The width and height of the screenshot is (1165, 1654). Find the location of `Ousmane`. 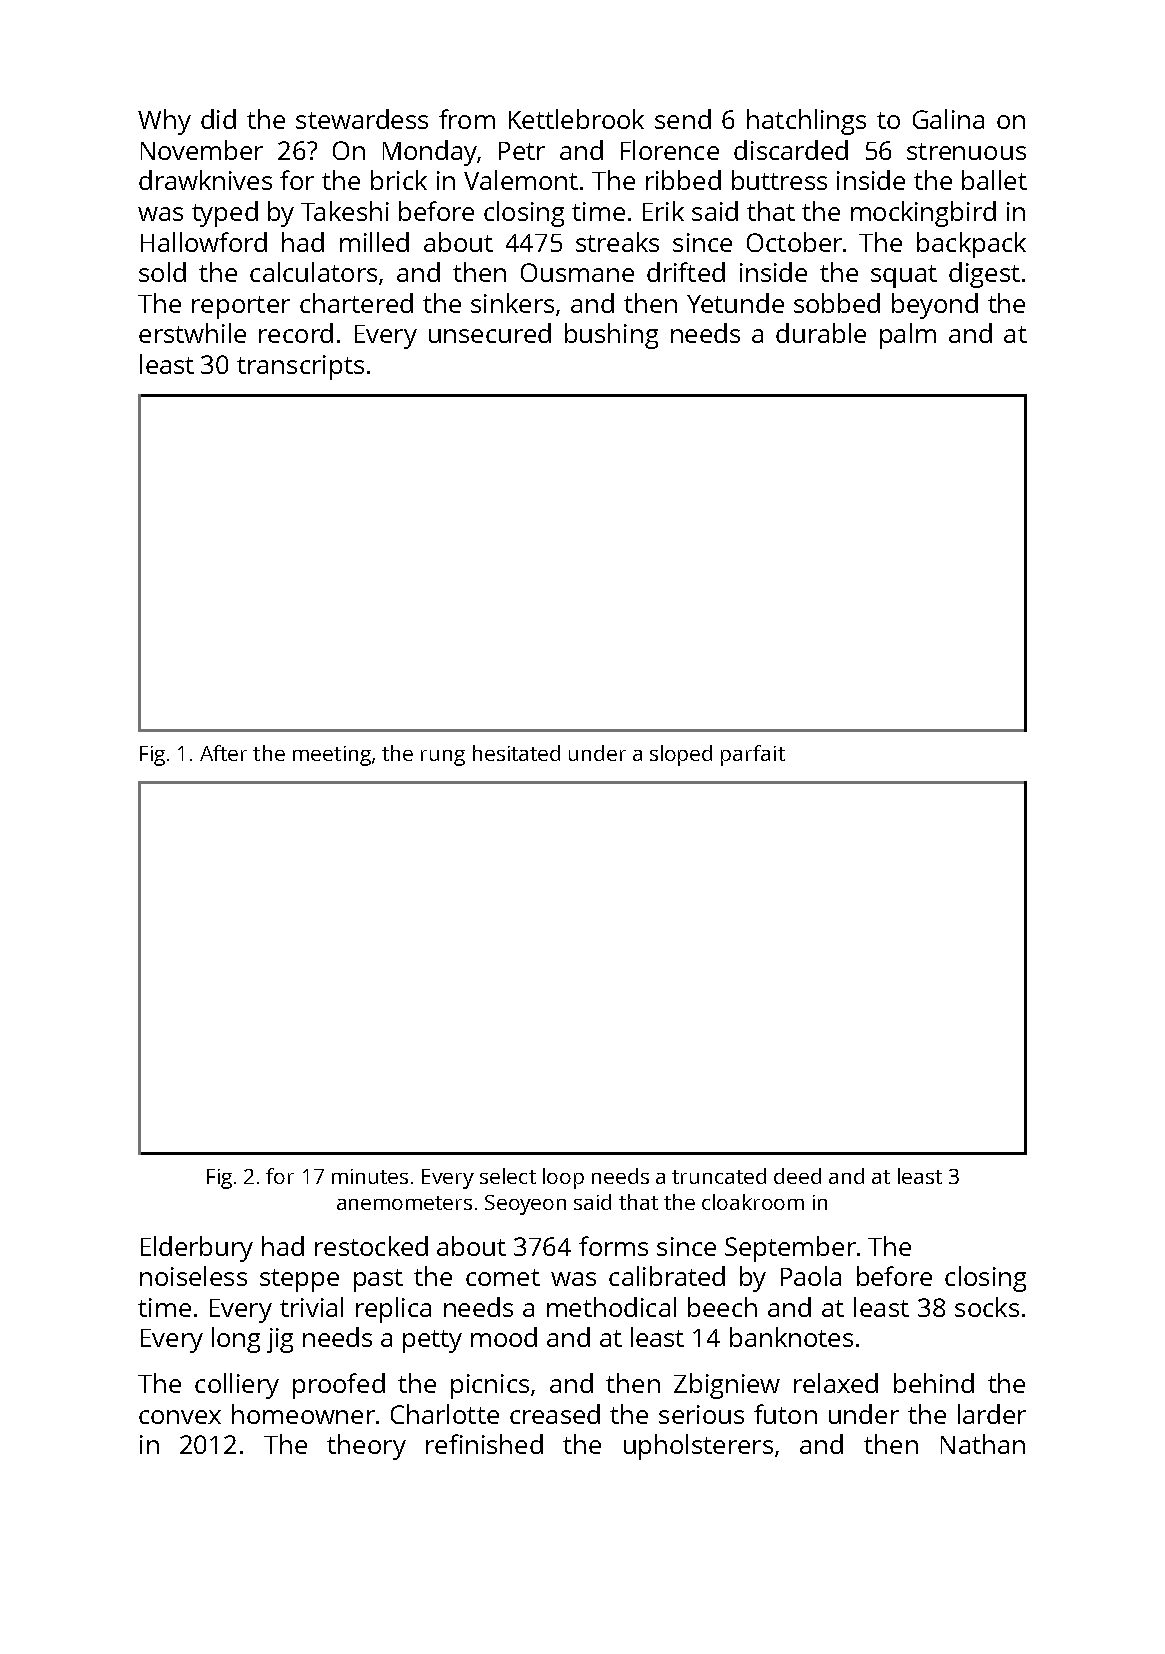

Ousmane is located at coordinates (577, 272).
